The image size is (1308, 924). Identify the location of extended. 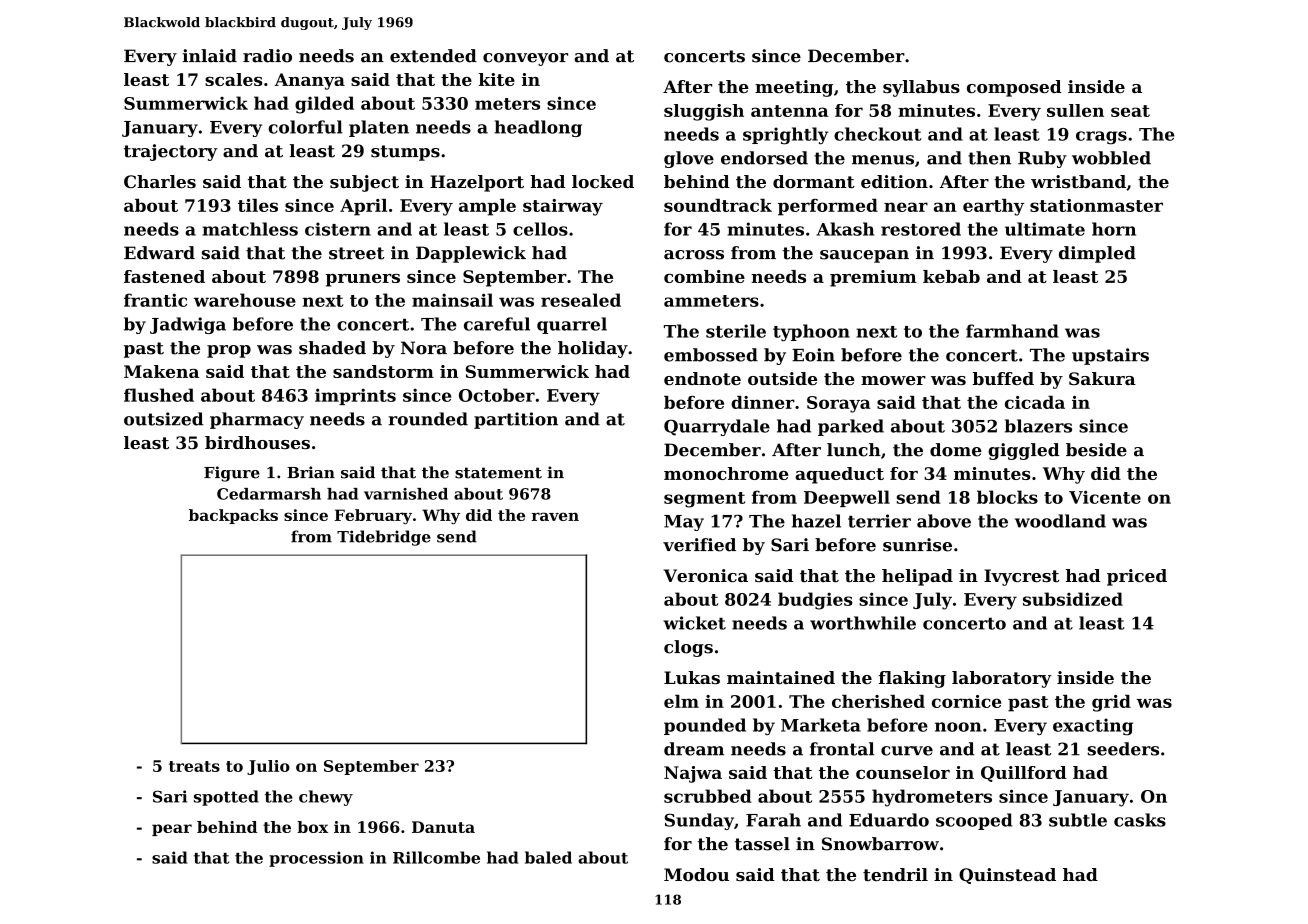
(433, 56).
